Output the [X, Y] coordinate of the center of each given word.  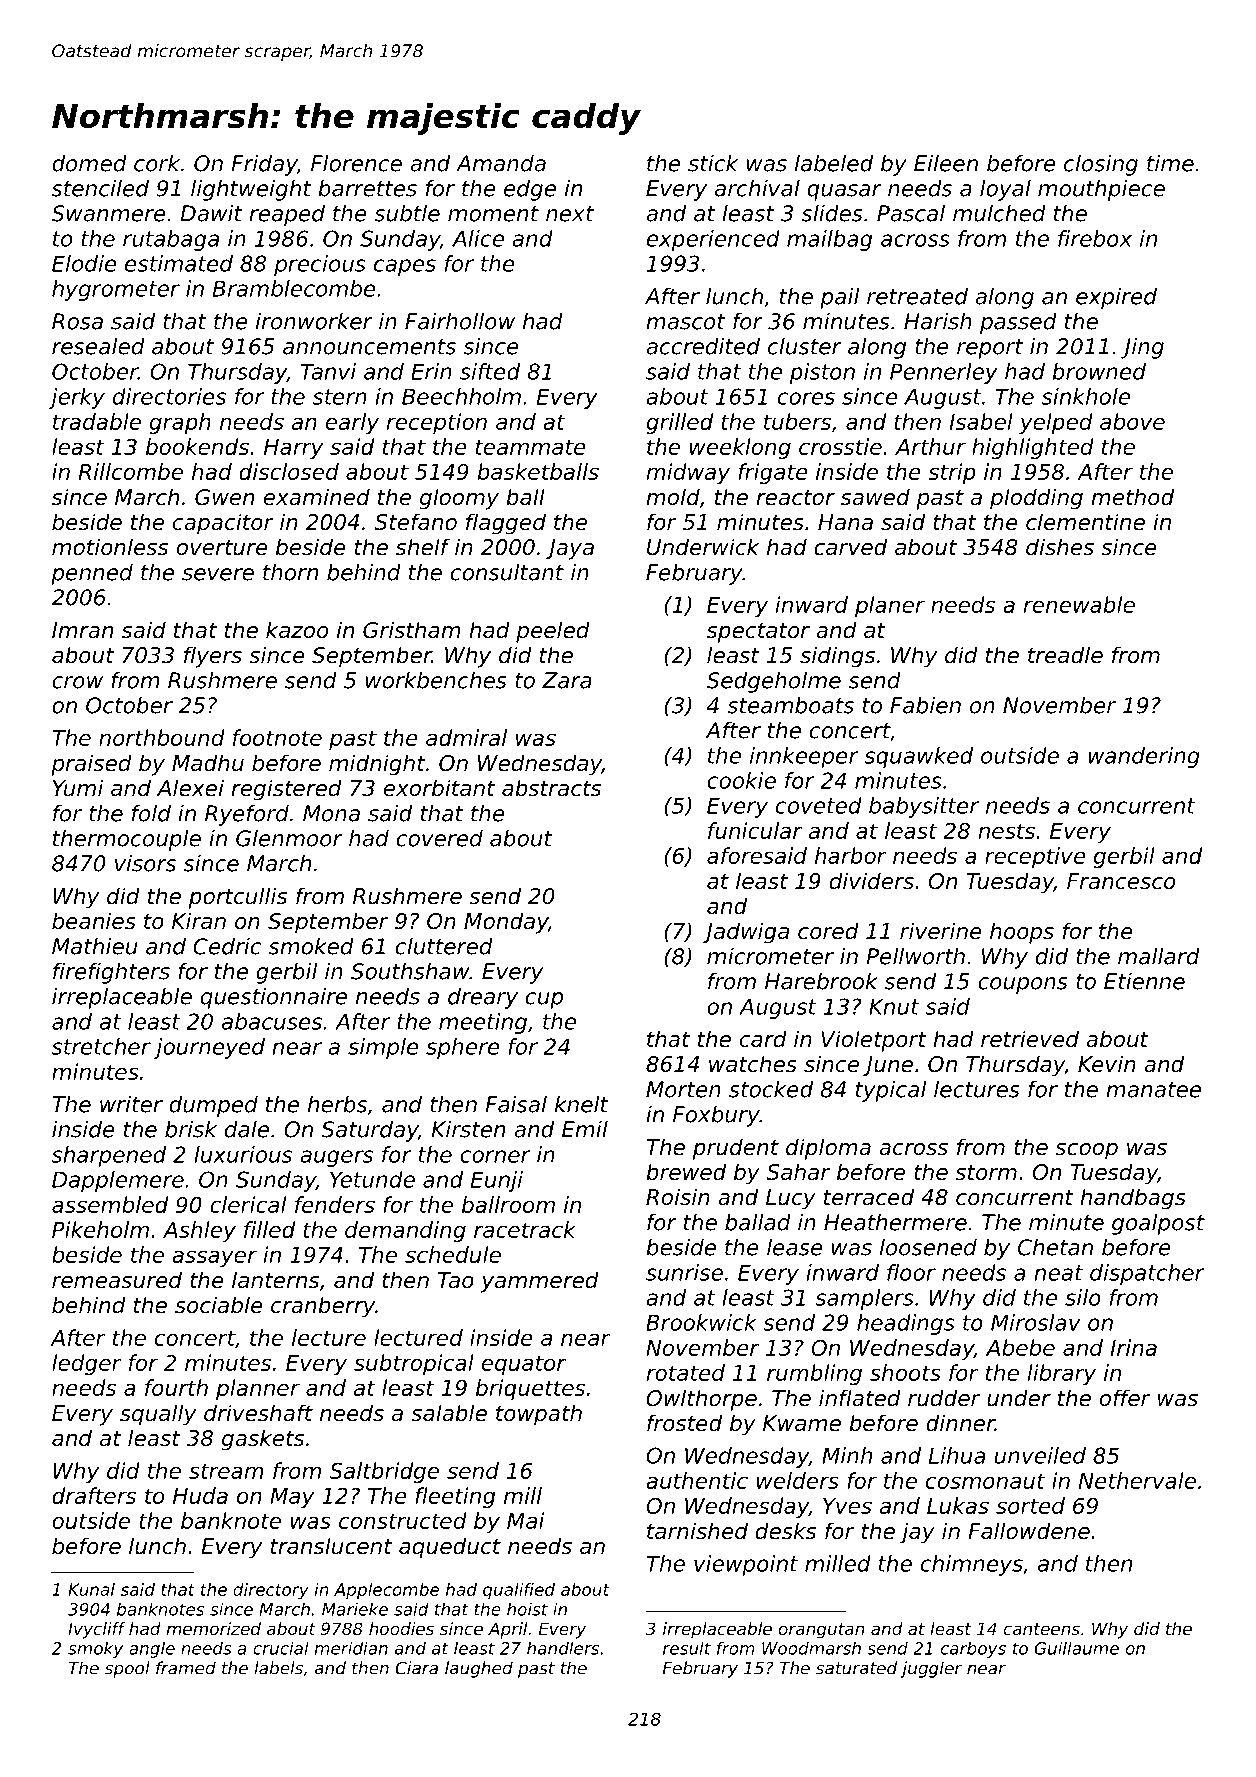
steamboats [790, 705]
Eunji [497, 1181]
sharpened [109, 1156]
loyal [1005, 190]
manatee [1153, 1090]
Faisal [516, 1104]
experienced [713, 240]
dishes [1060, 547]
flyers [213, 657]
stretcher [101, 1046]
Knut [894, 1006]
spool [127, 1669]
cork [157, 163]
